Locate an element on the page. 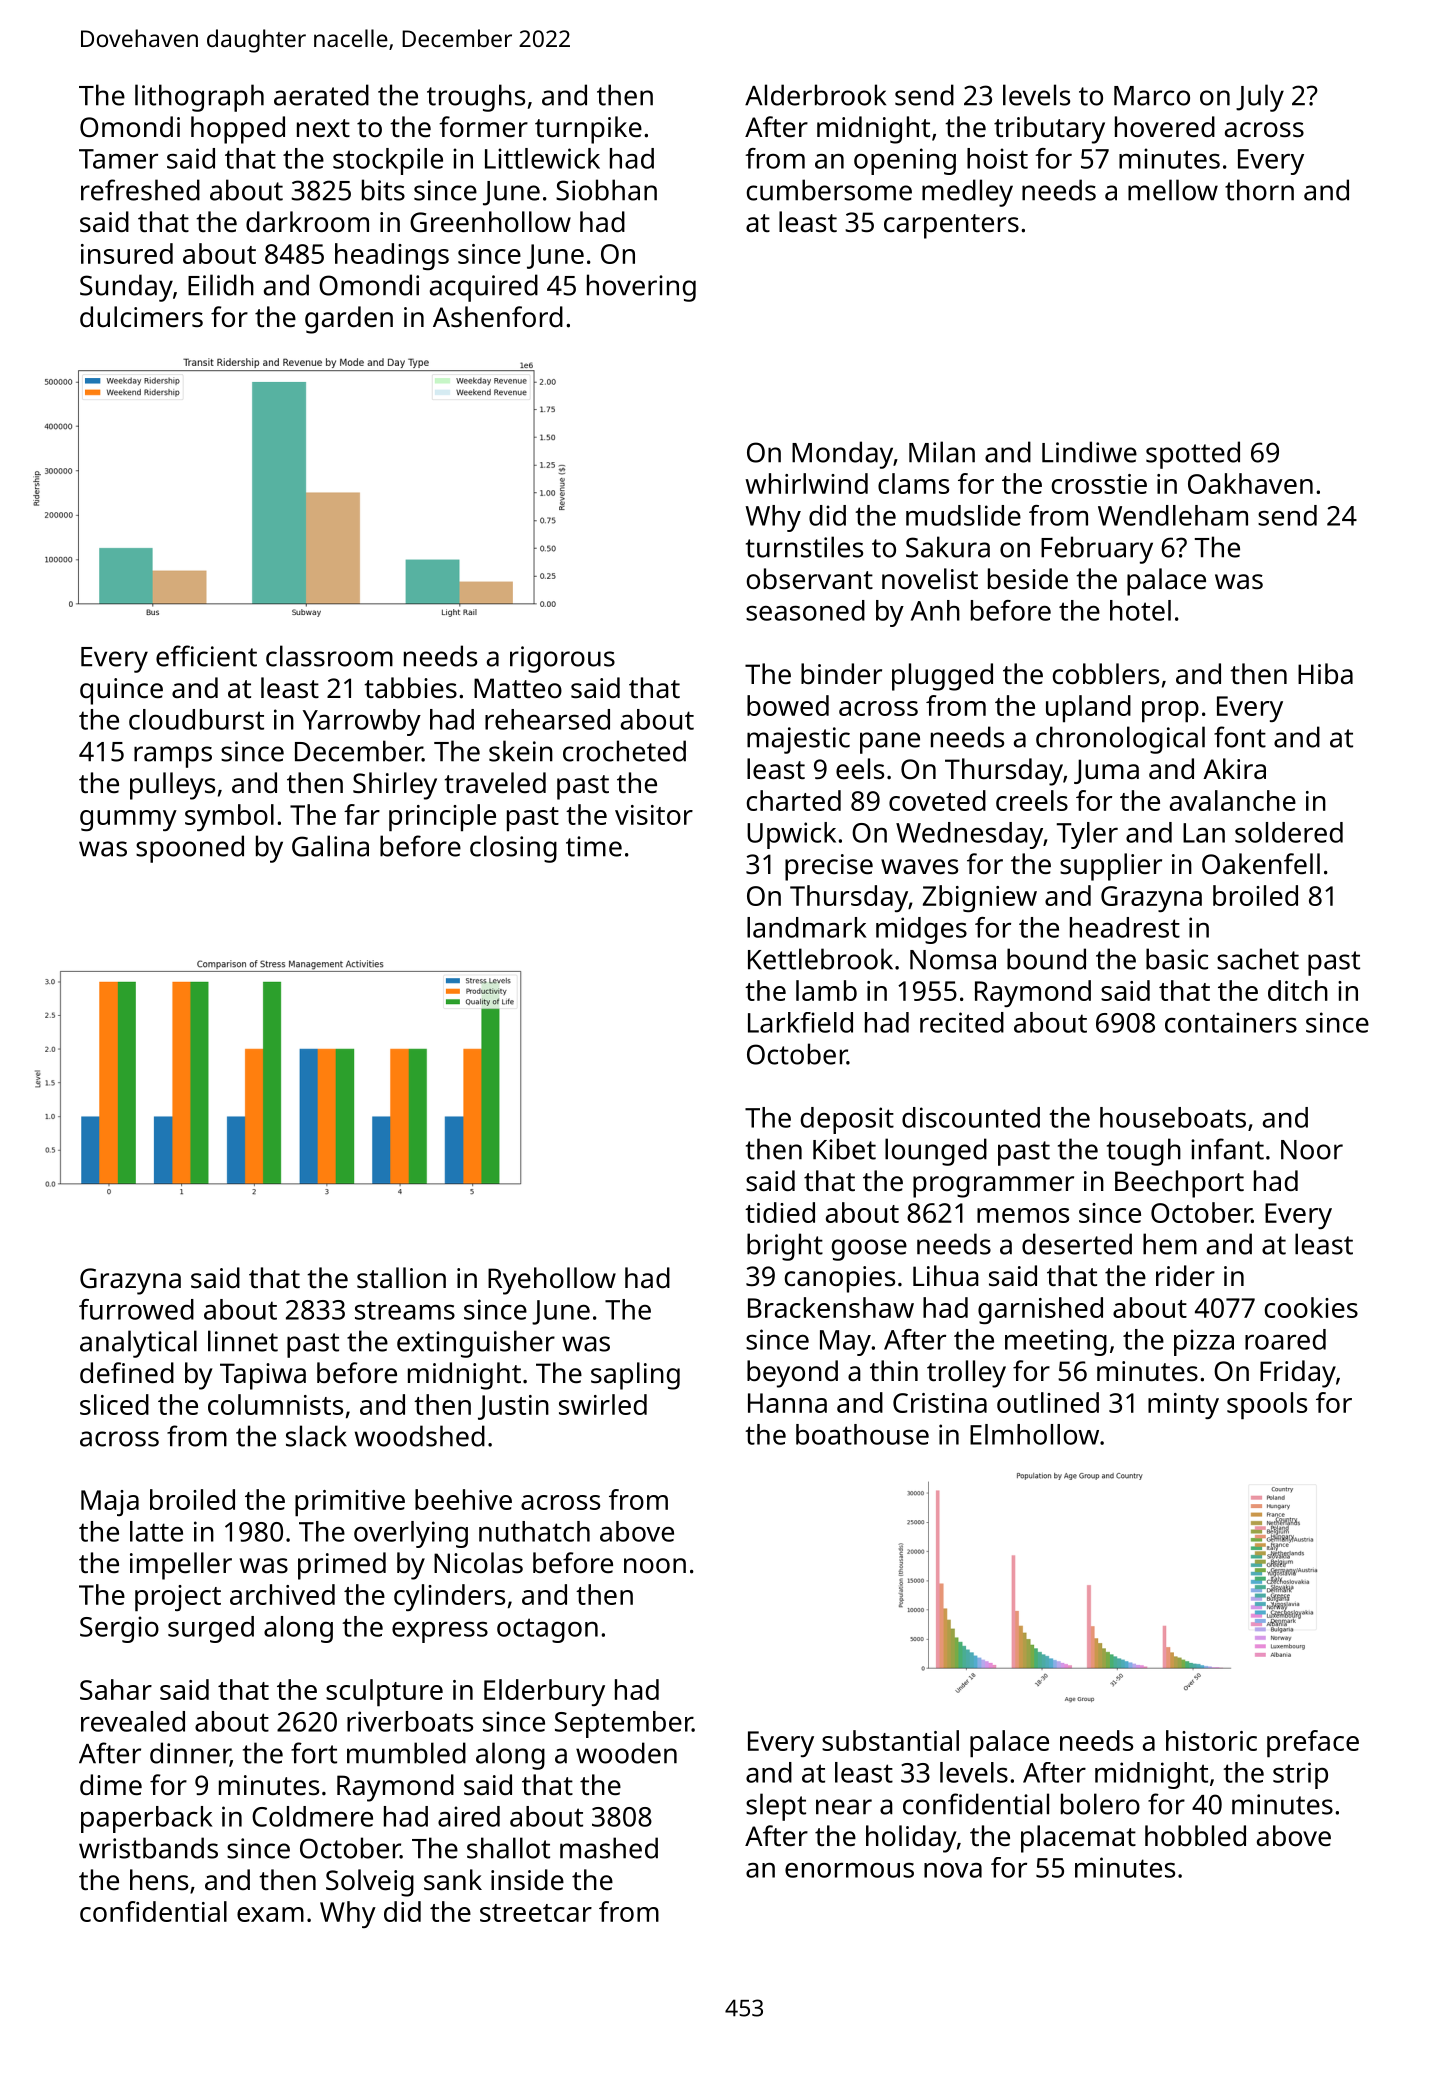 Image resolution: width=1450 pixels, height=2100 pixels. troughs is located at coordinates (476, 98).
